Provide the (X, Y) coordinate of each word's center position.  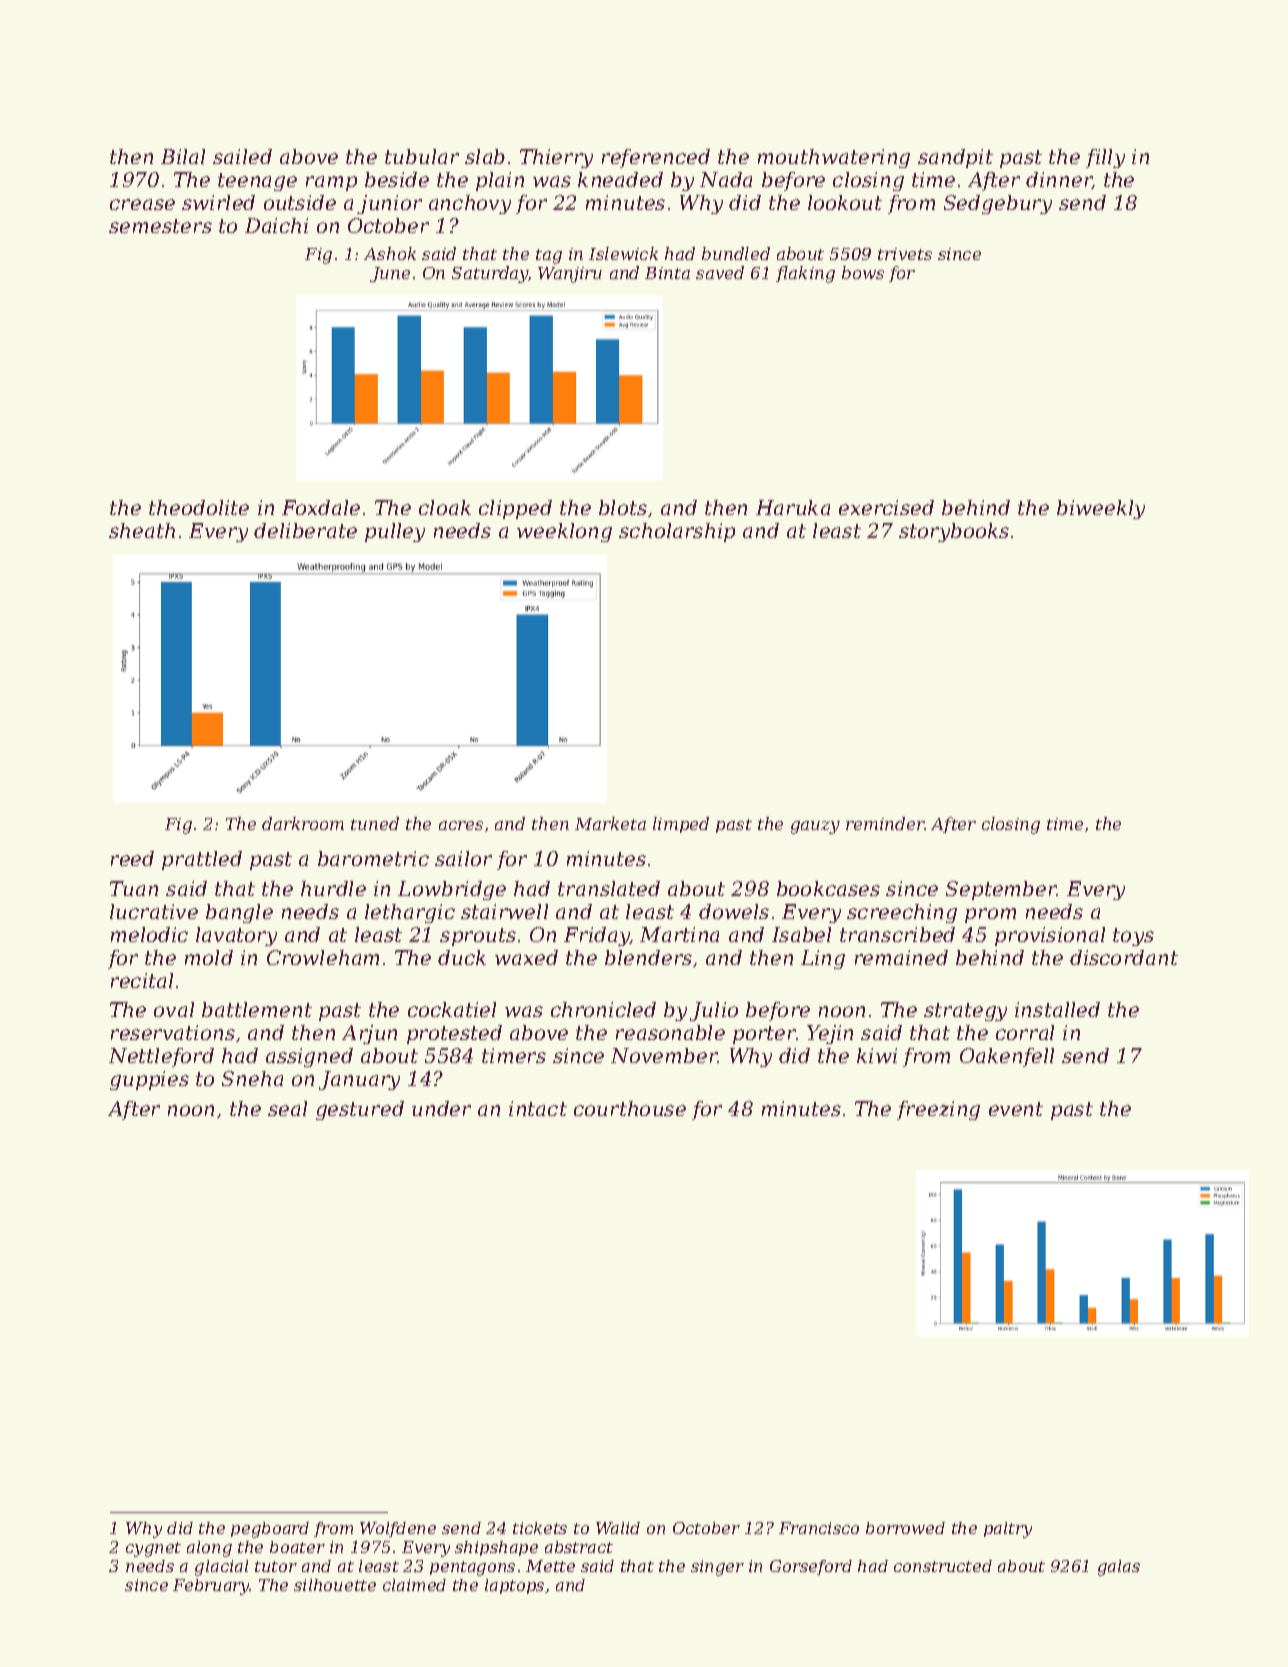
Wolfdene (398, 1529)
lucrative (154, 911)
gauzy (815, 827)
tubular (422, 156)
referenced (656, 158)
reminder (885, 823)
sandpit (955, 158)
